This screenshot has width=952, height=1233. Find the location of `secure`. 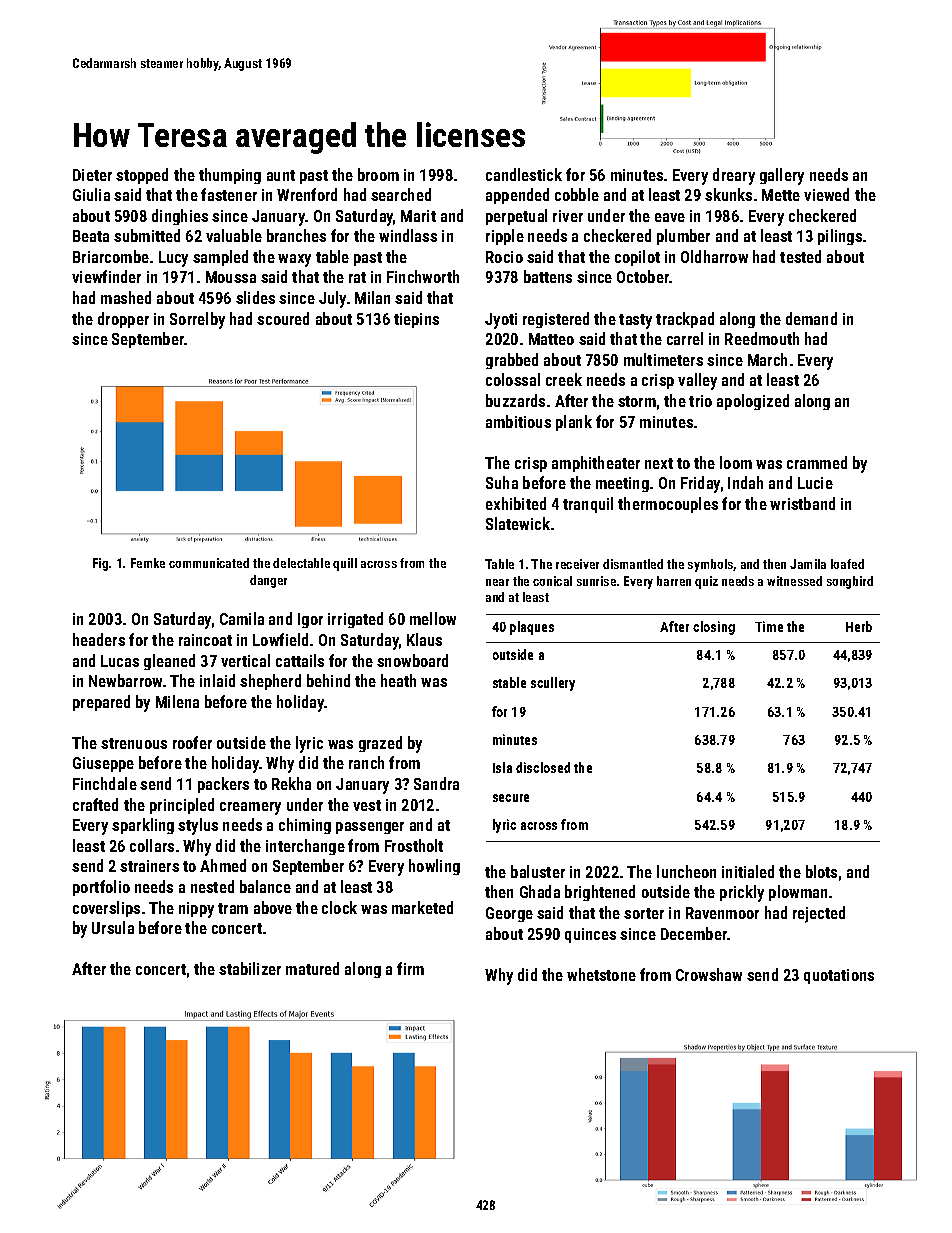

secure is located at coordinates (511, 798).
